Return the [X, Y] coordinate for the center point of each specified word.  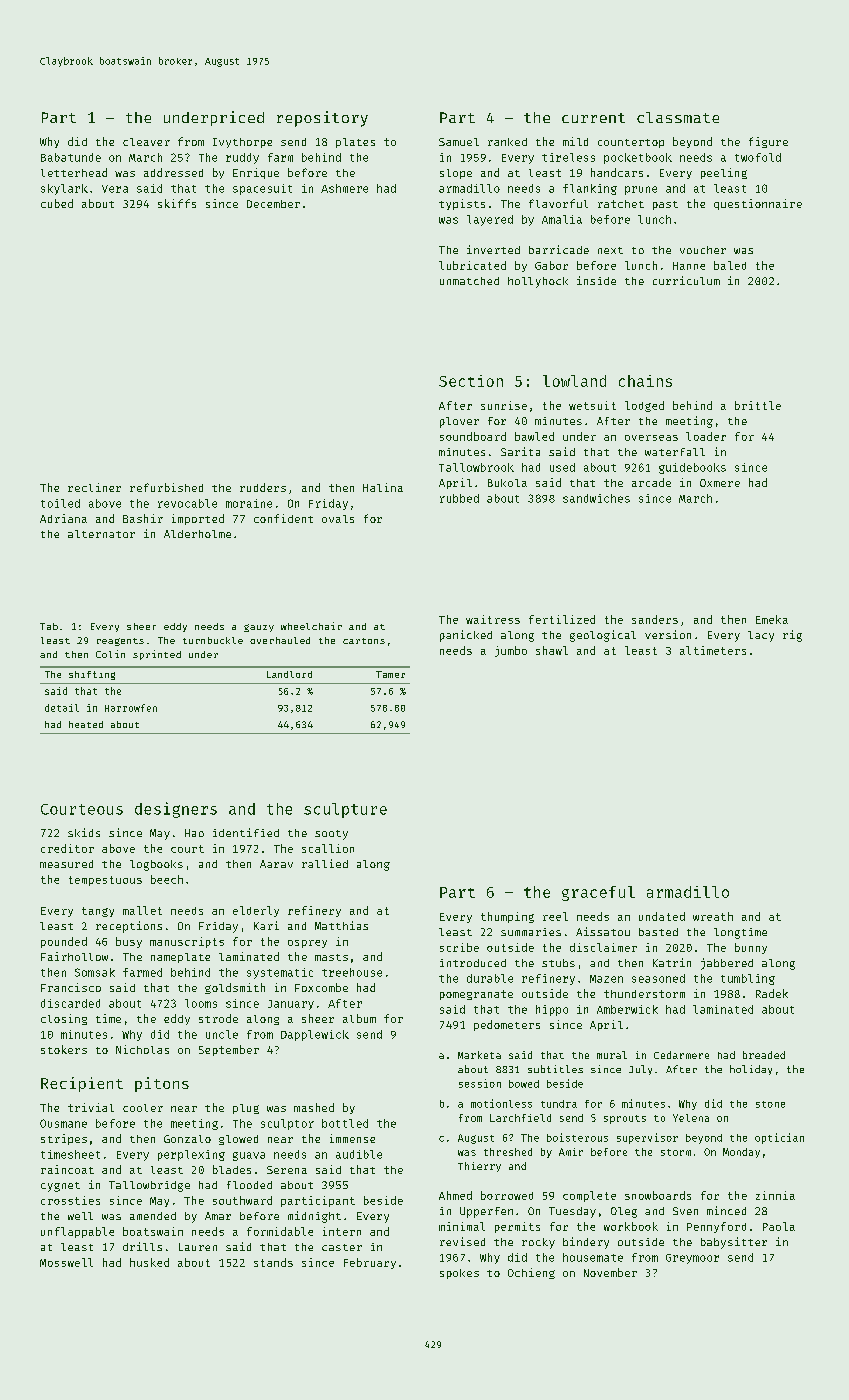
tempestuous [105, 881]
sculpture [345, 810]
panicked [466, 636]
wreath [713, 916]
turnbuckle [213, 640]
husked [149, 1262]
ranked [507, 142]
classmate [678, 117]
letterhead [74, 172]
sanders [655, 619]
